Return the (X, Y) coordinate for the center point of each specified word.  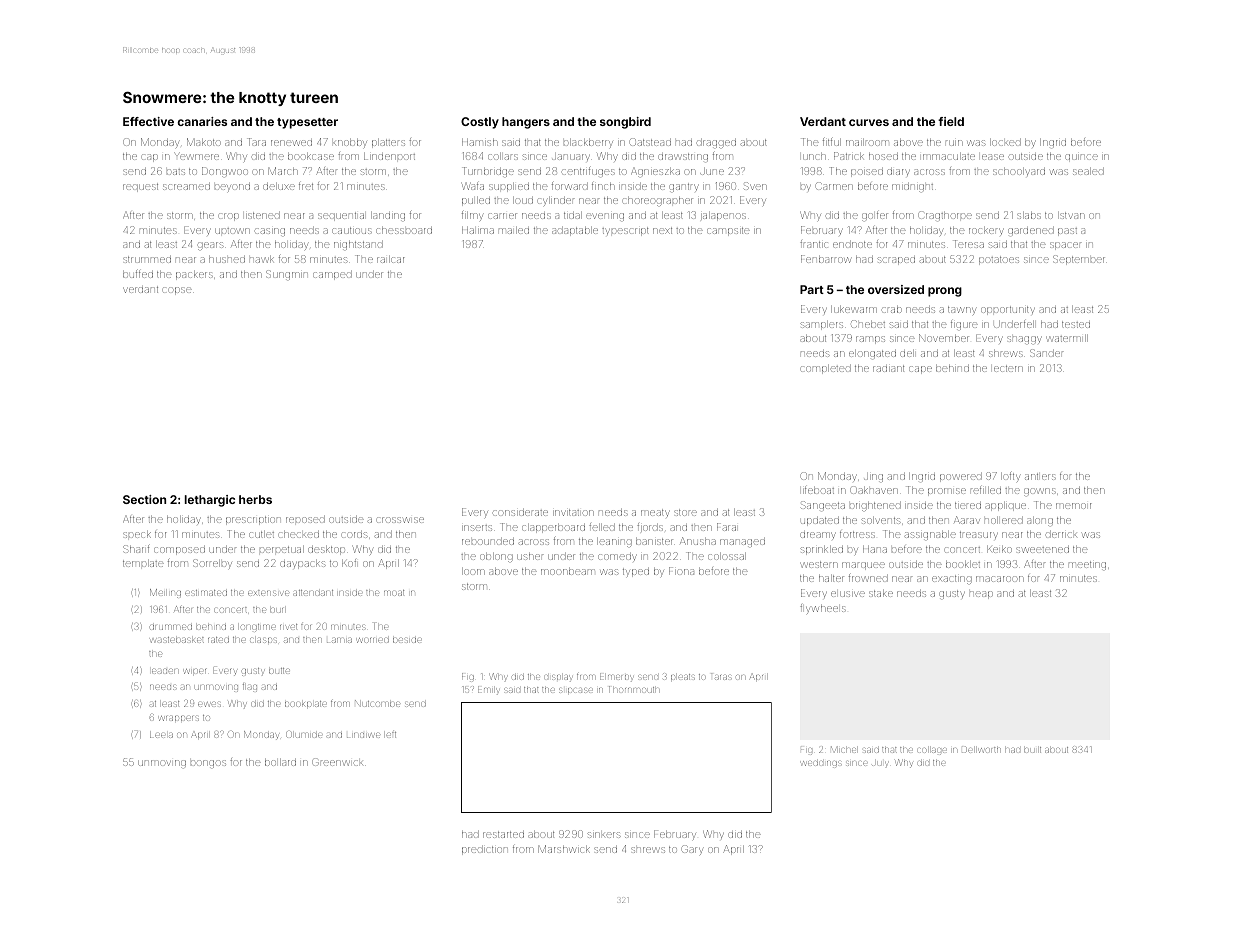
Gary (692, 850)
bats (176, 172)
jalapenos (723, 216)
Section (144, 499)
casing (270, 232)
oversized (896, 289)
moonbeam (568, 571)
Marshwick (564, 849)
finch (603, 186)
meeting (1087, 565)
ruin (954, 143)
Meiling (165, 593)
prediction (484, 850)
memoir (1074, 506)
